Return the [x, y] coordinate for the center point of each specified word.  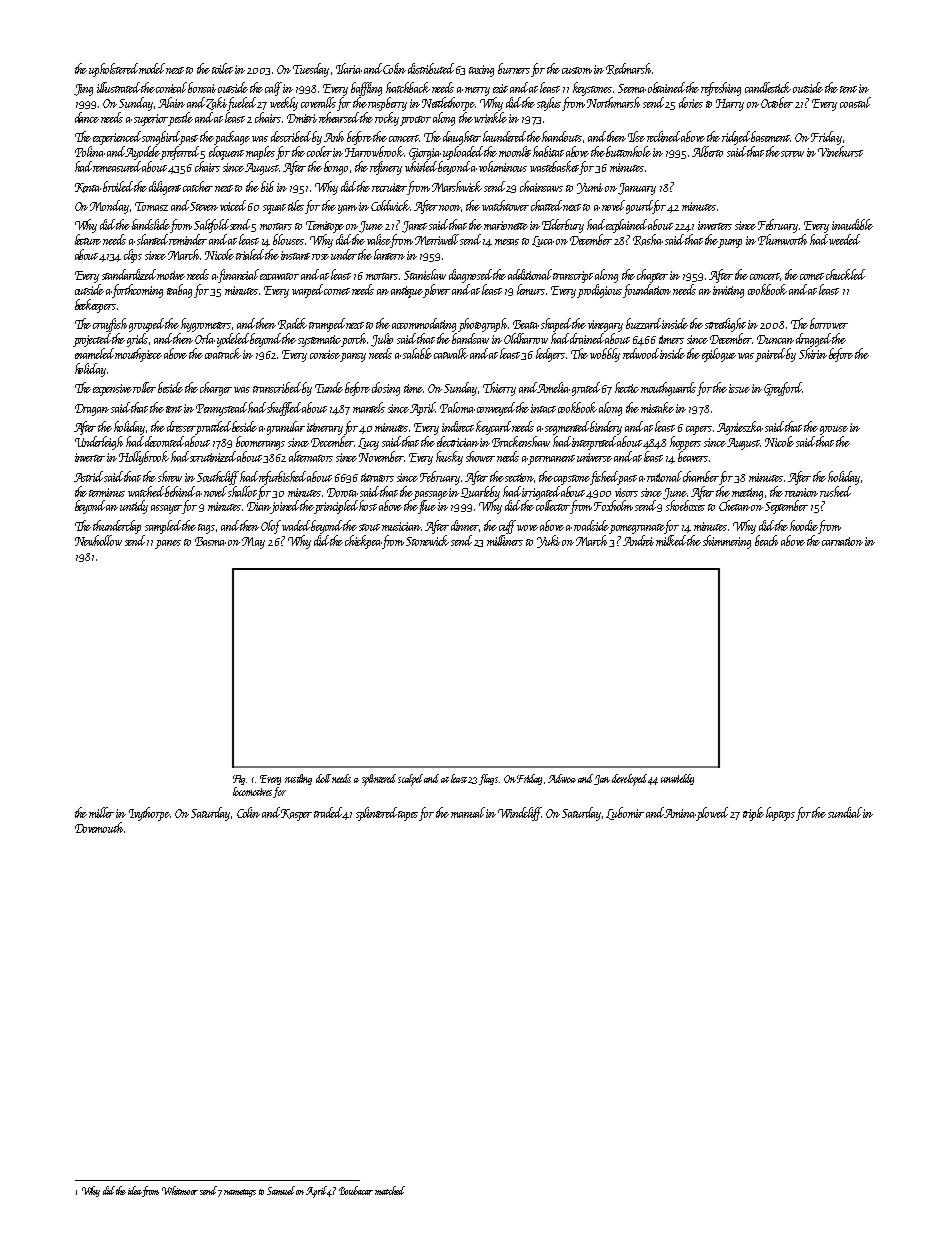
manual [469, 812]
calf [274, 89]
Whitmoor [180, 1190]
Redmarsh [628, 69]
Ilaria [349, 68]
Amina [680, 815]
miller [101, 812]
